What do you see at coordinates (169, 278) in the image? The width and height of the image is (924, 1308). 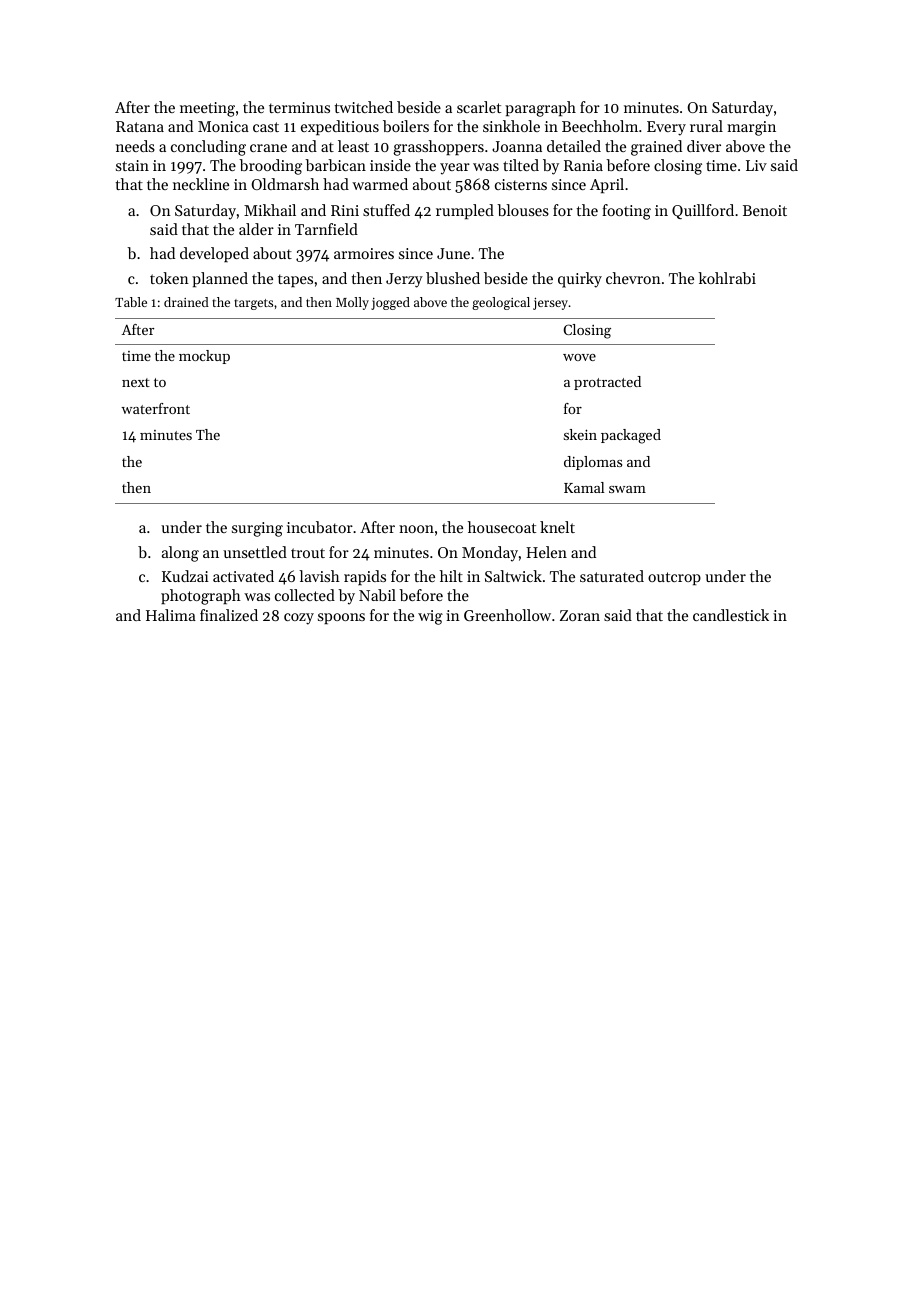 I see `token` at bounding box center [169, 278].
